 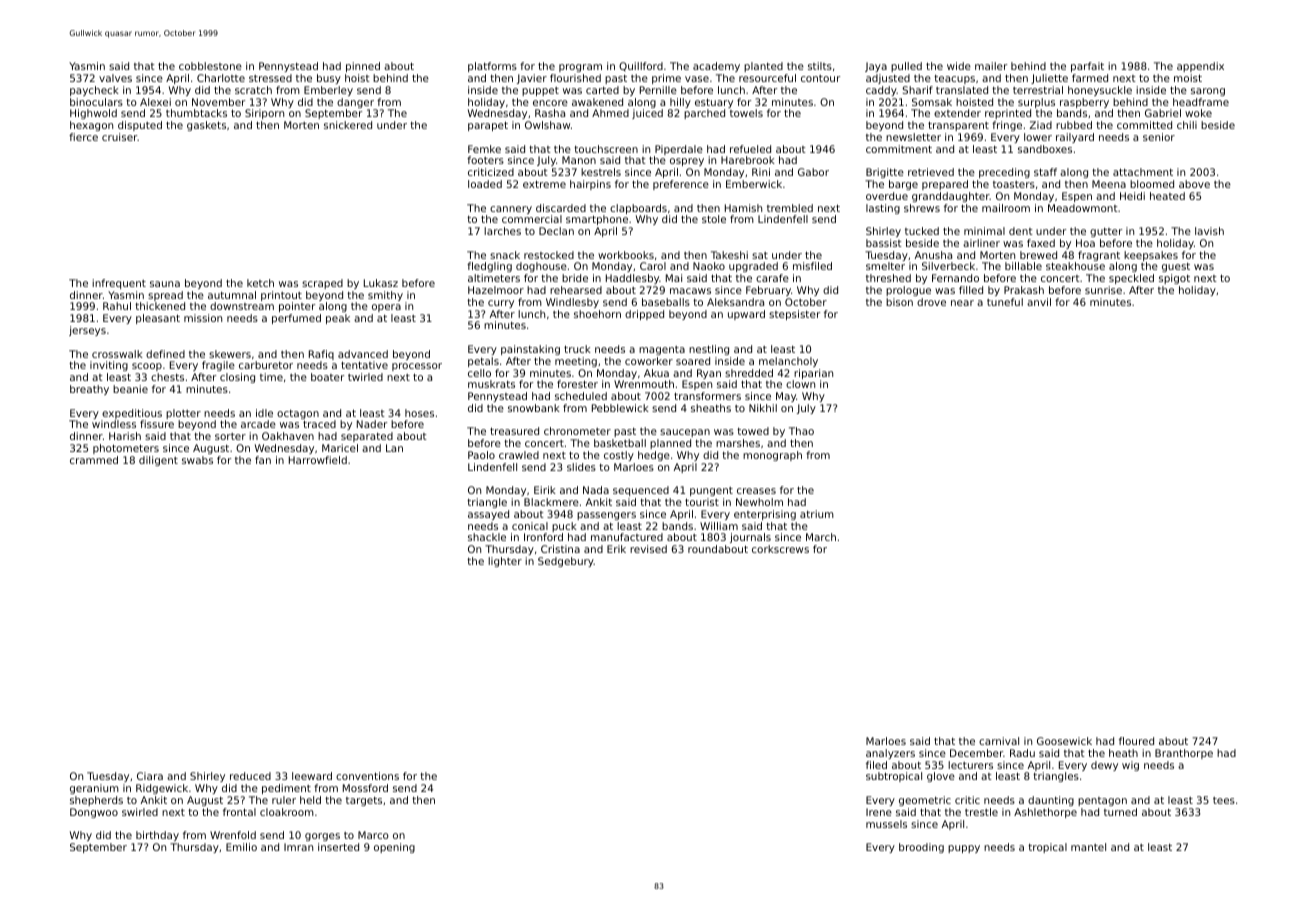 I want to click on platforms, so click(x=492, y=67).
